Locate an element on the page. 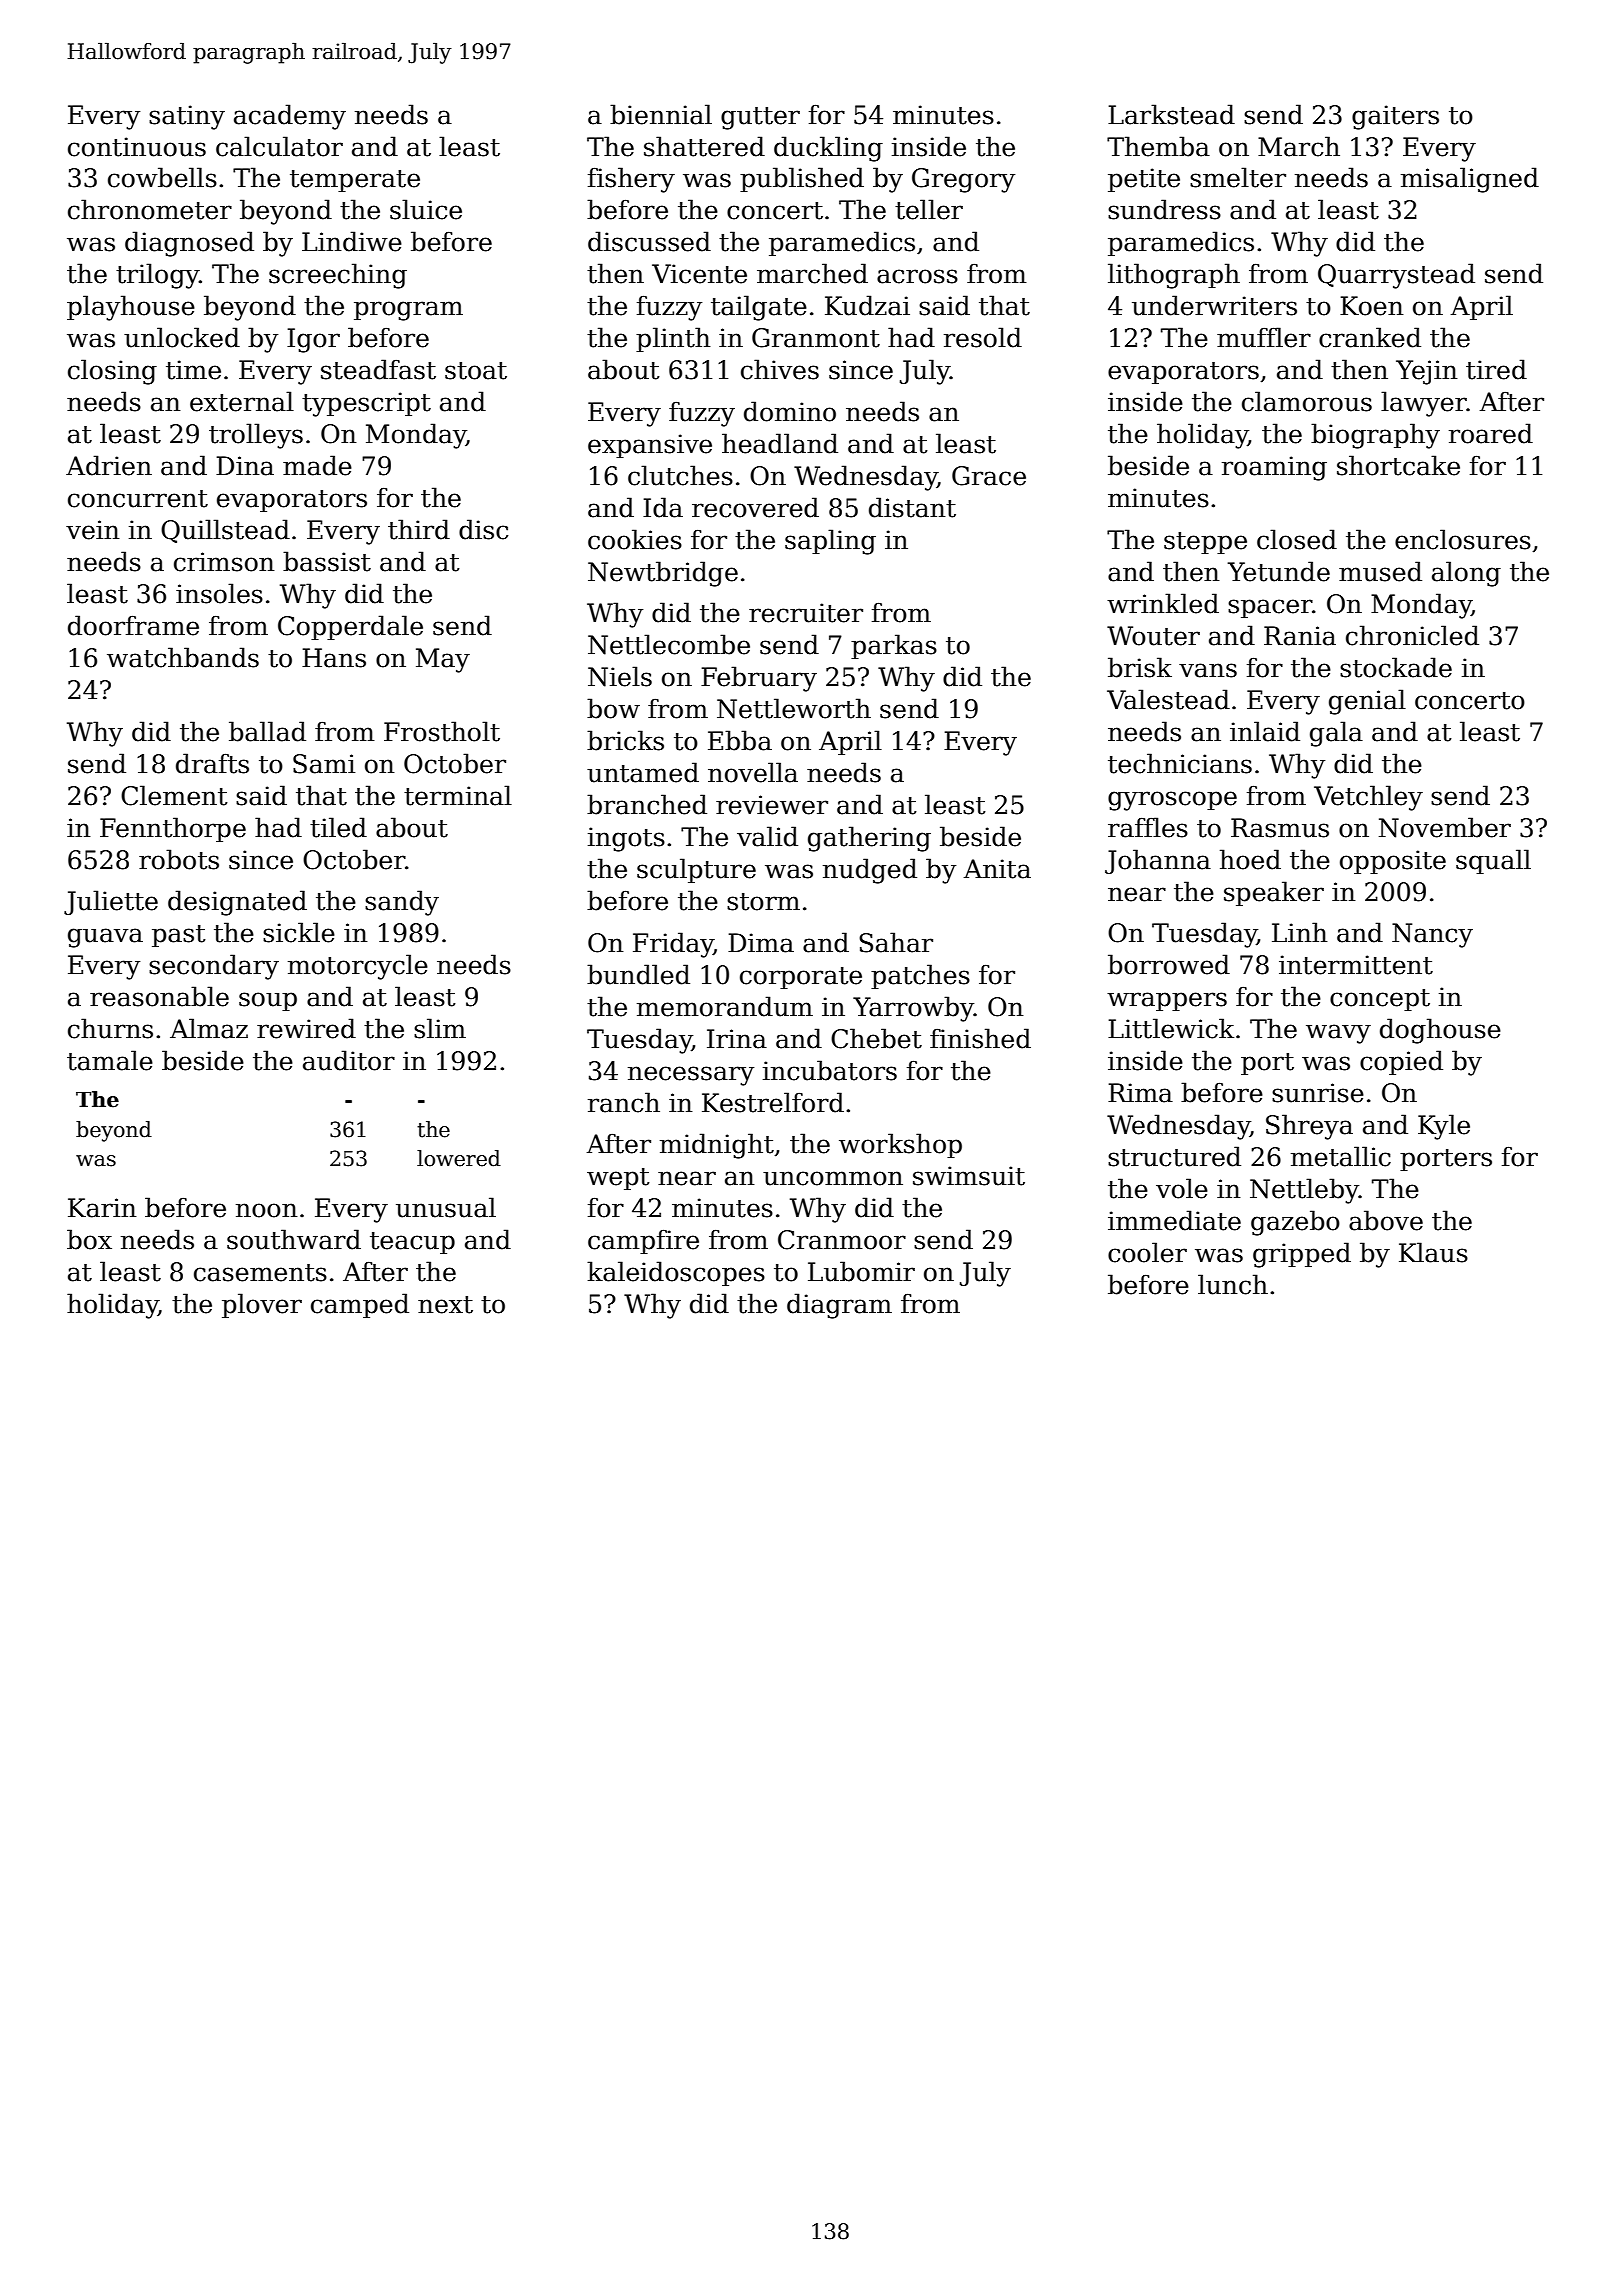 The image size is (1620, 2292). tiled is located at coordinates (338, 827).
